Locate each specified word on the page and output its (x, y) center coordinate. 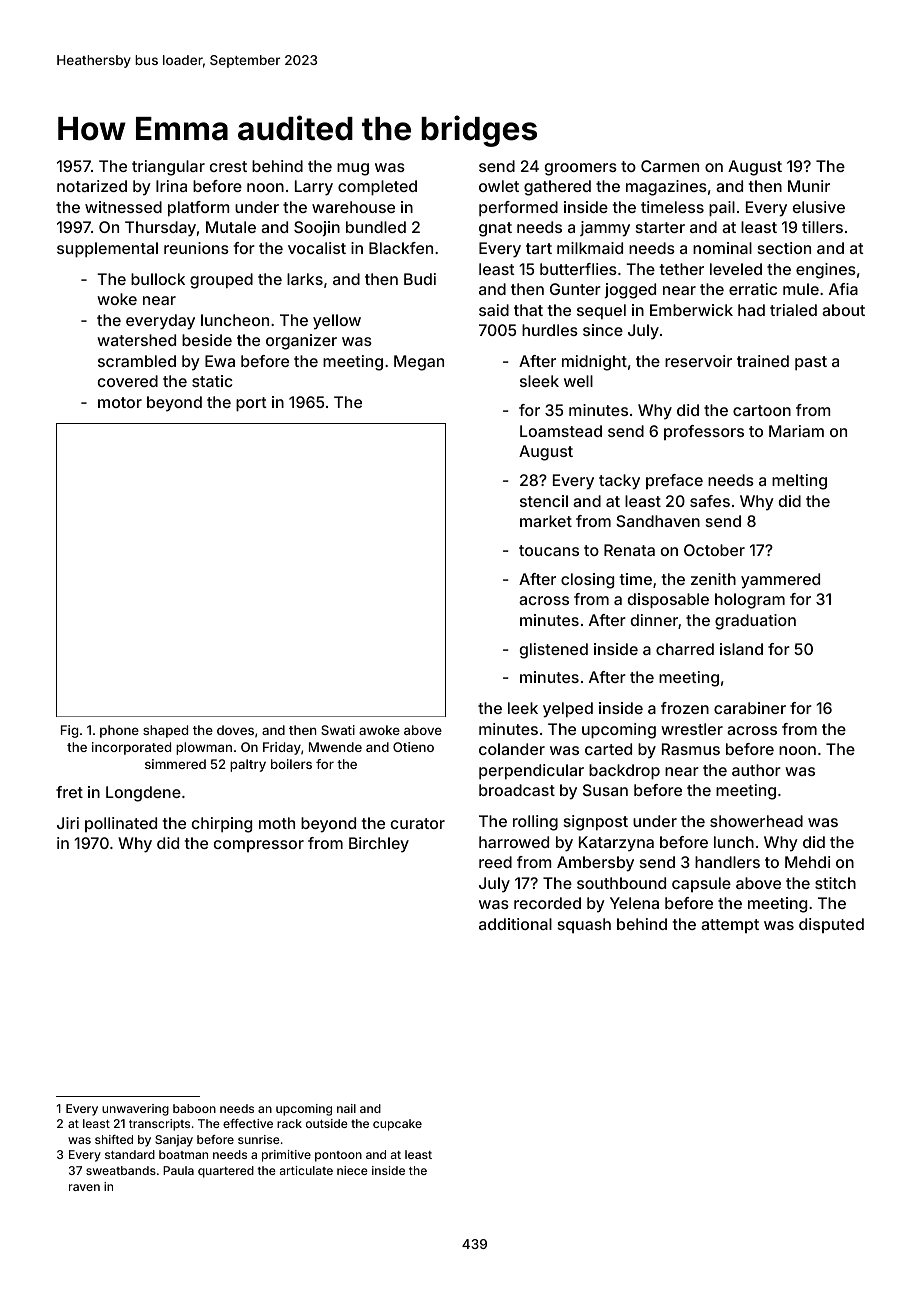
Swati (338, 730)
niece (352, 1170)
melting (799, 482)
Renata (629, 550)
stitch (835, 883)
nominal (722, 248)
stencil (544, 501)
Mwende (335, 747)
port (251, 404)
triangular (168, 168)
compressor (259, 846)
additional (515, 924)
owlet (499, 186)
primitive (286, 1156)
